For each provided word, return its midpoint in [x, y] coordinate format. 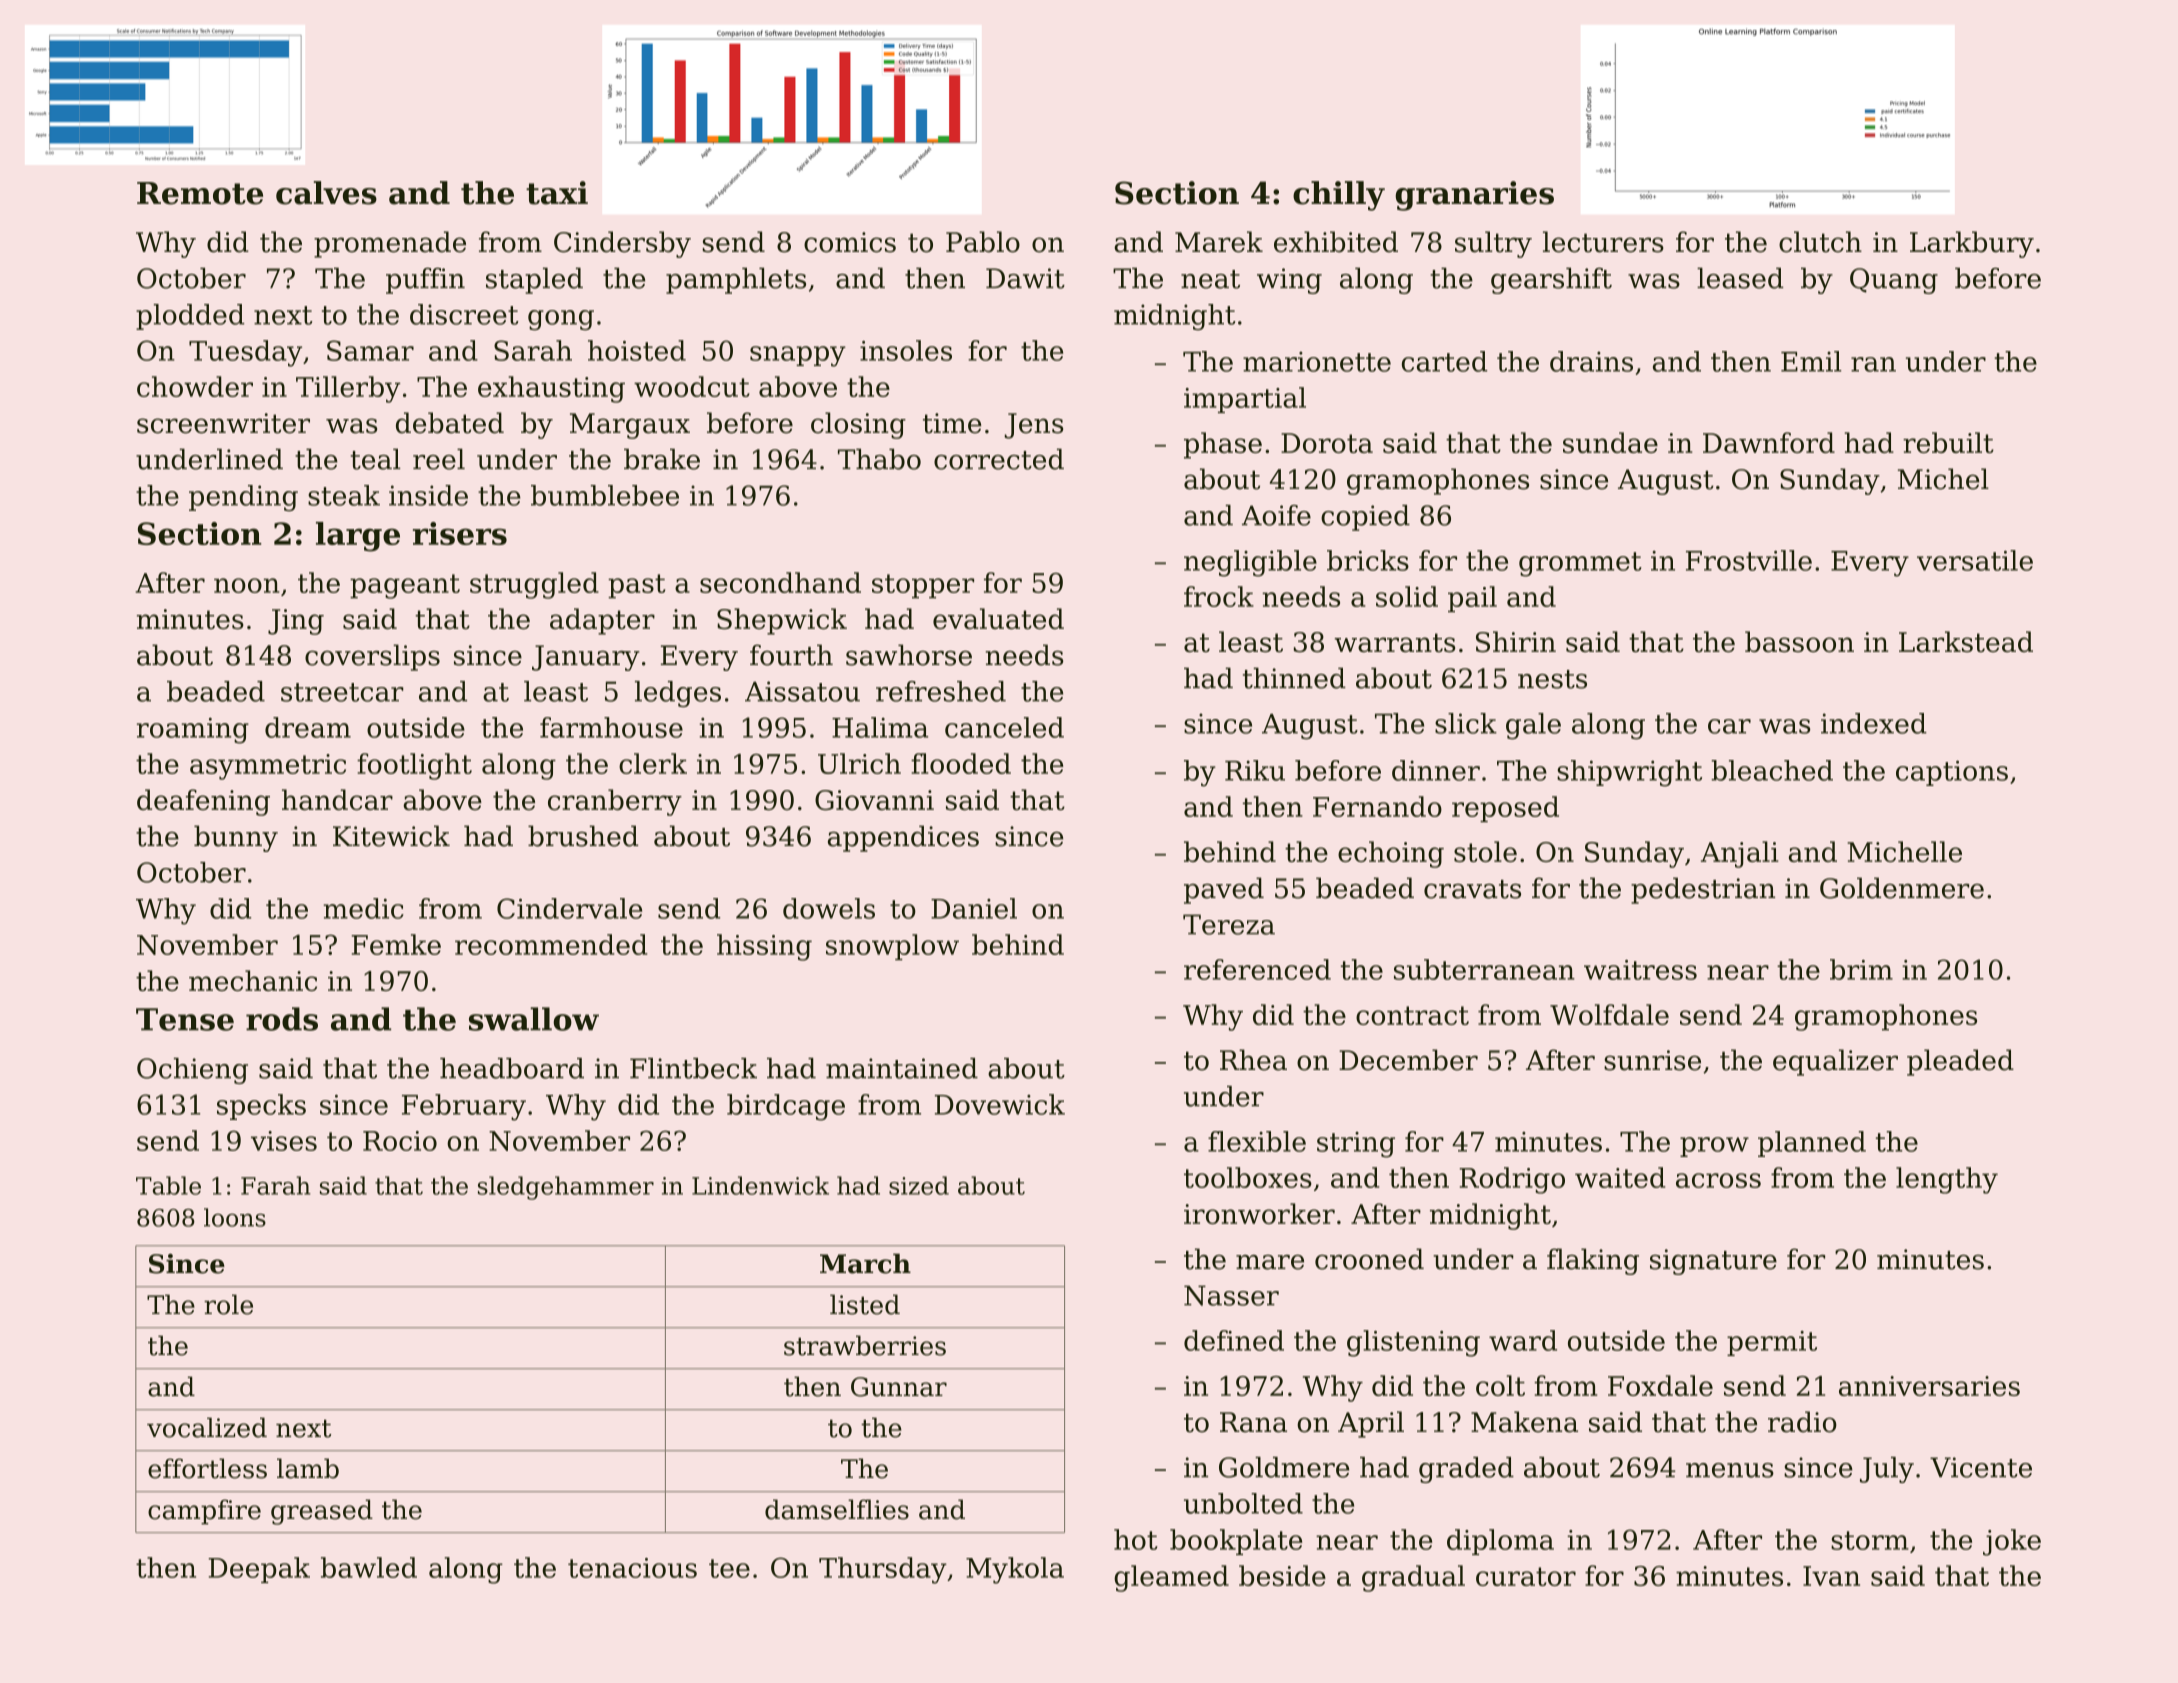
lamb [308, 1468]
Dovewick [1000, 1104]
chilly [1339, 196]
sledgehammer [566, 1188]
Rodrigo [1512, 1180]
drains [1591, 361]
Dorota [1327, 443]
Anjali [1740, 854]
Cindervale [569, 908]
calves [326, 193]
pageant [405, 586]
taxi [557, 193]
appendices [903, 838]
